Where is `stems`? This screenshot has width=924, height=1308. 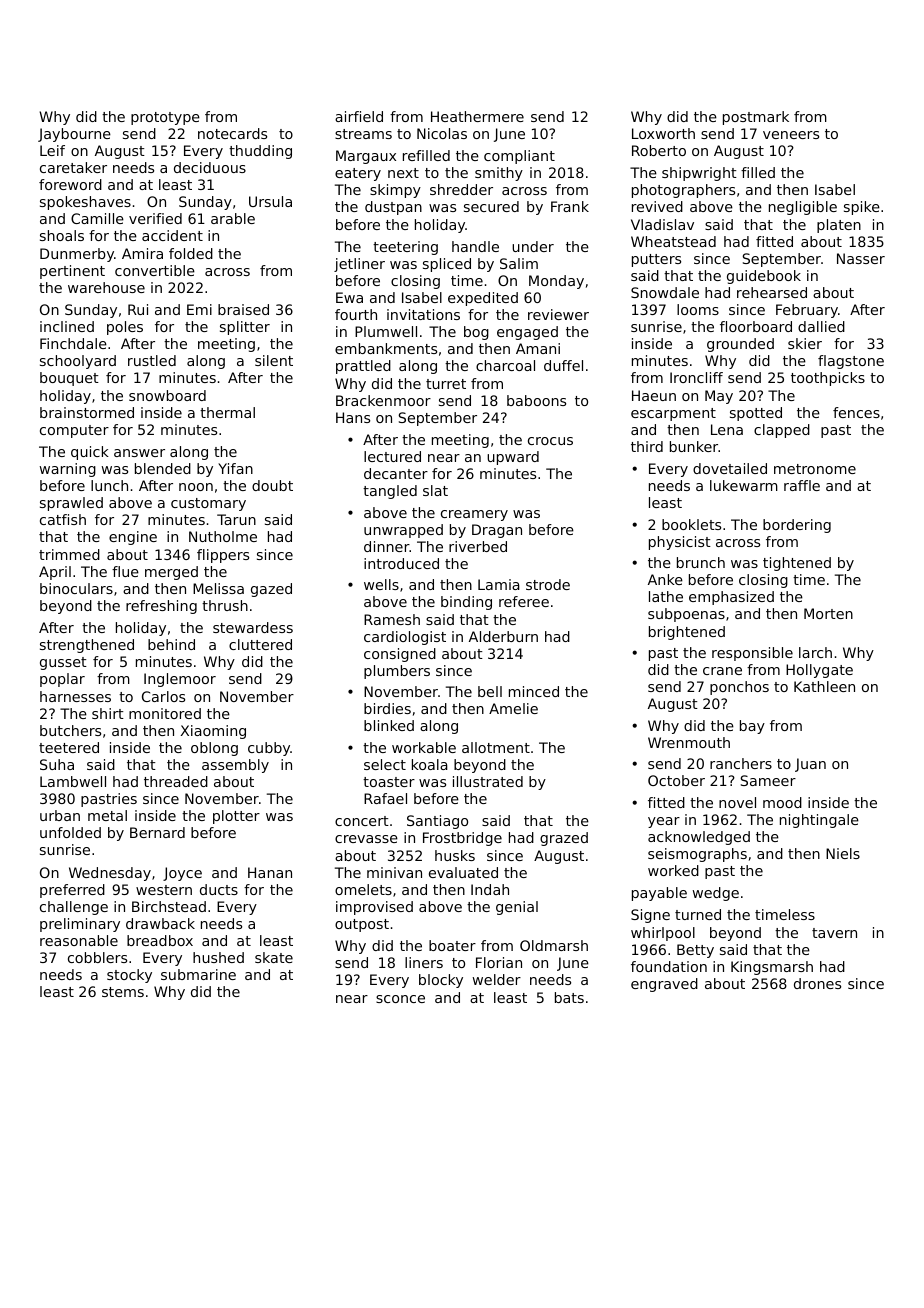 stems is located at coordinates (123, 992).
